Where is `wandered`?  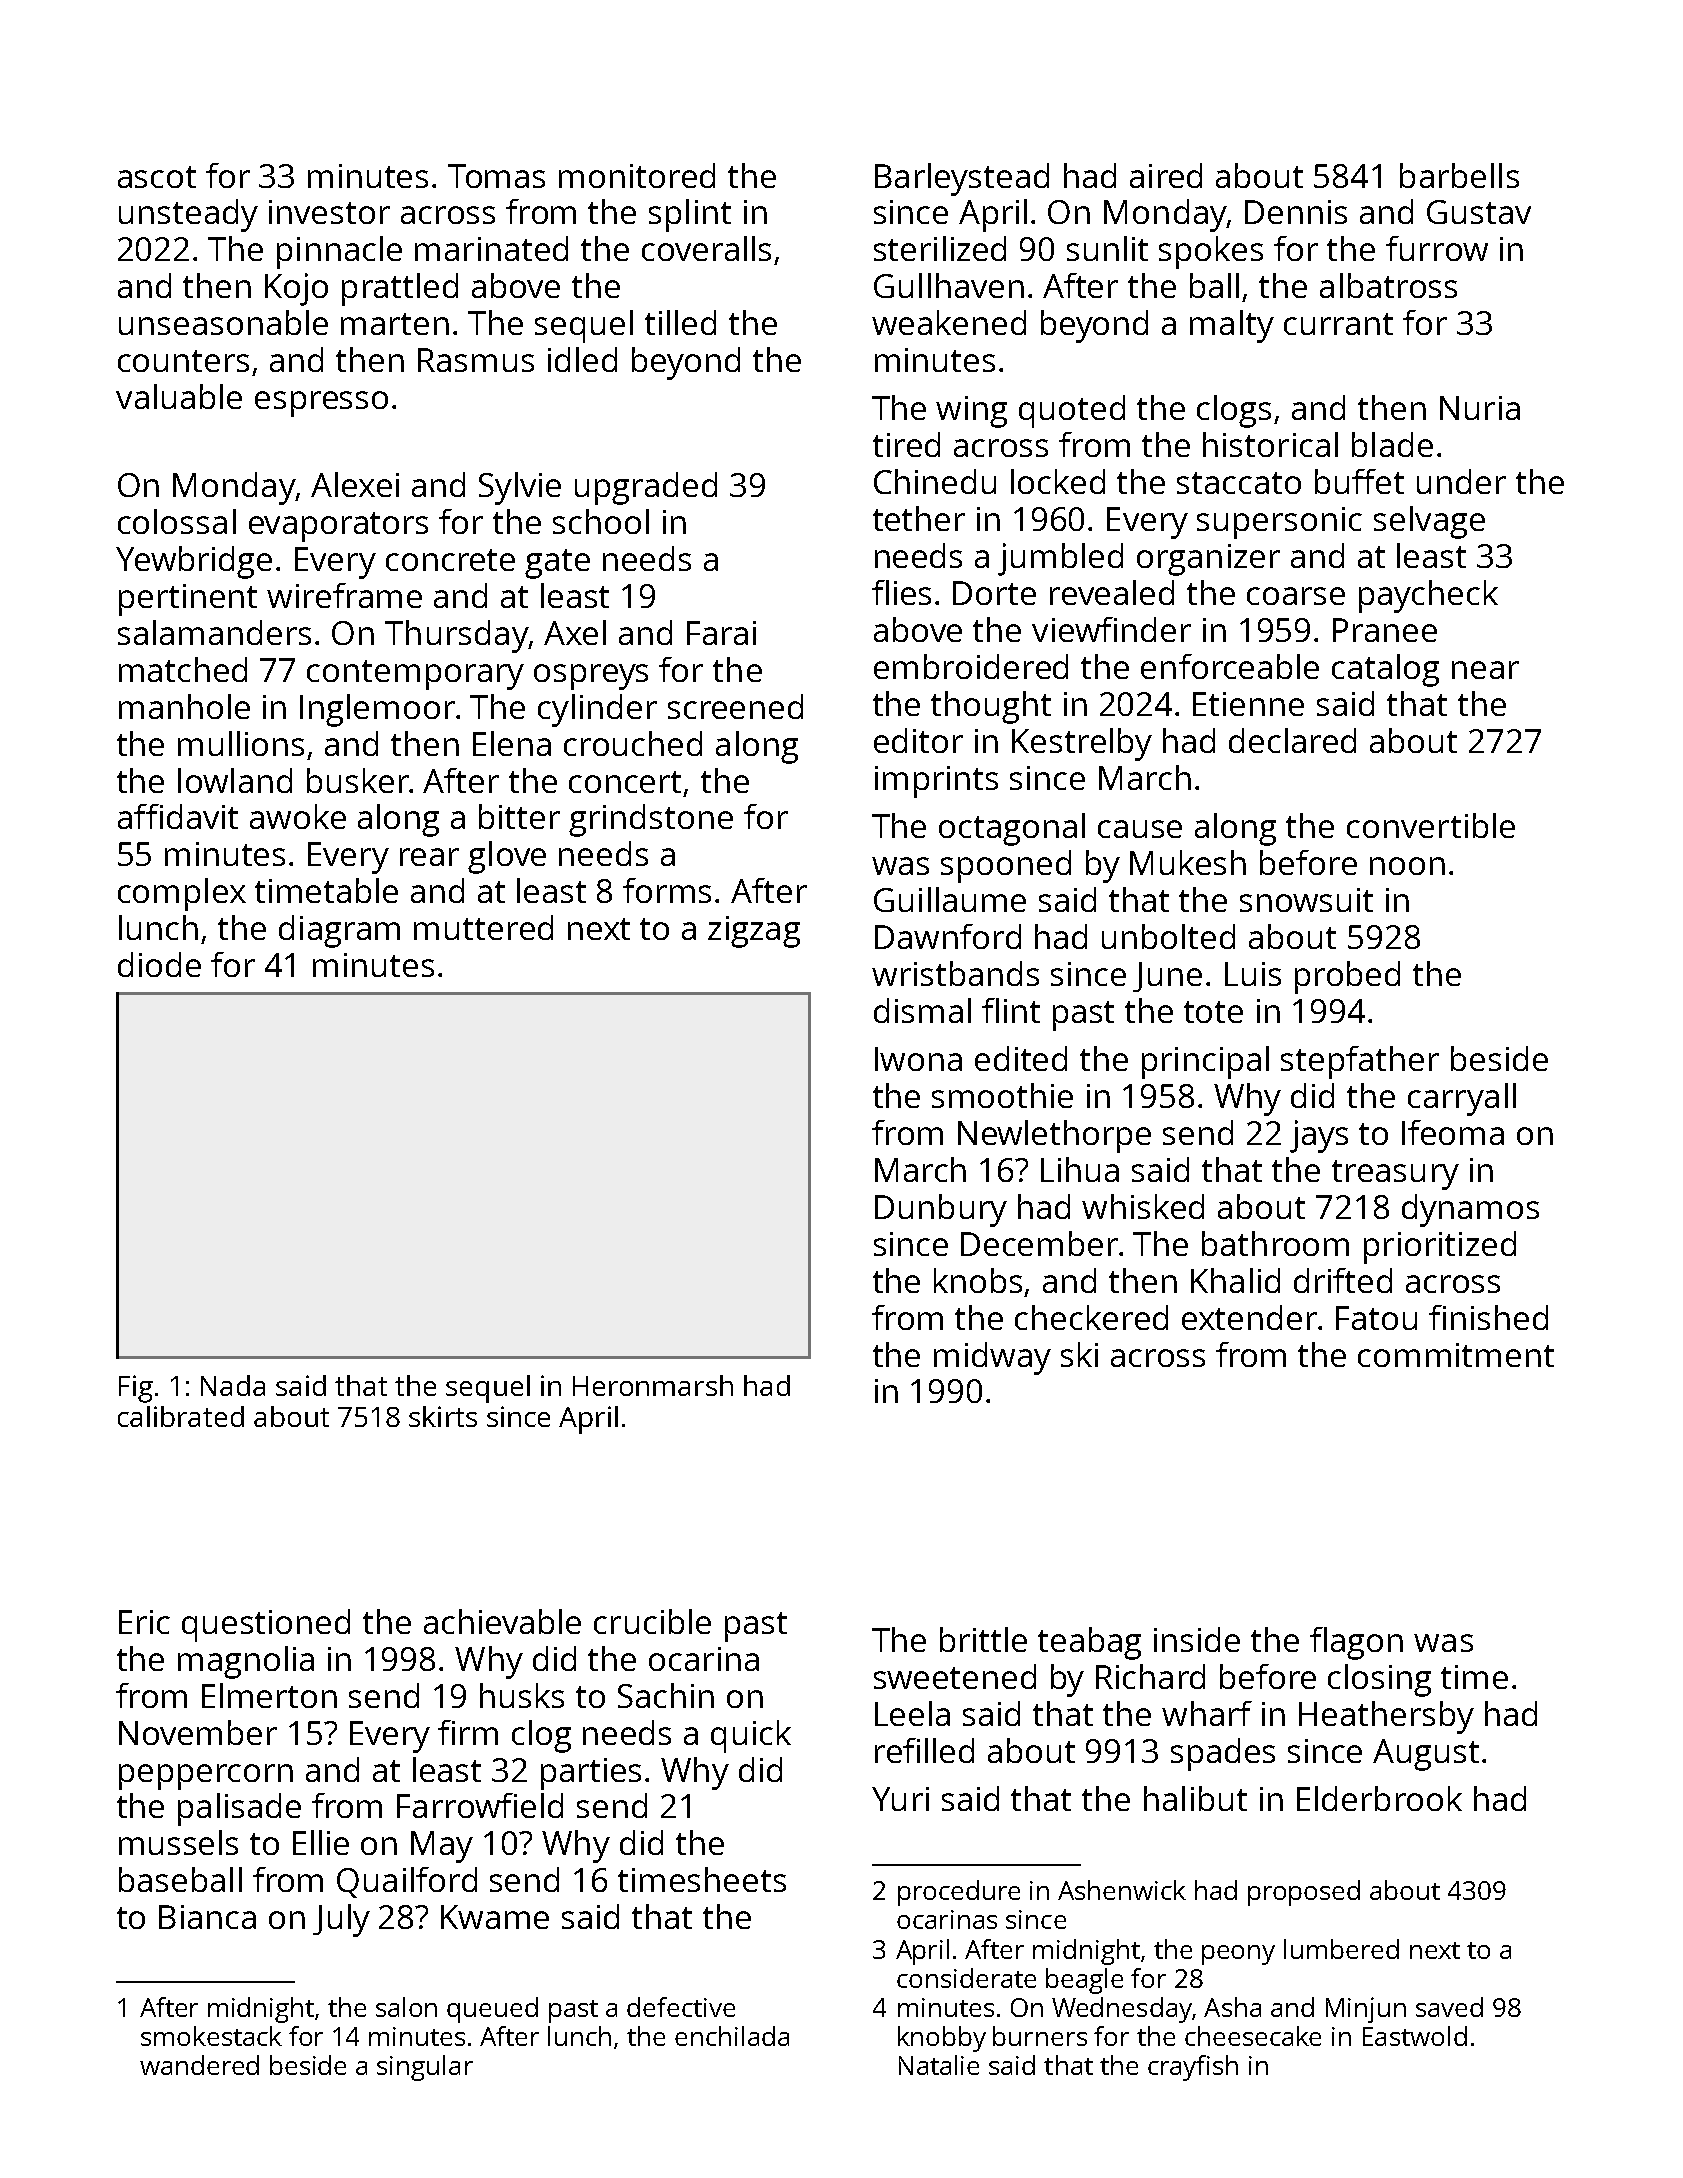 wandered is located at coordinates (199, 2065).
